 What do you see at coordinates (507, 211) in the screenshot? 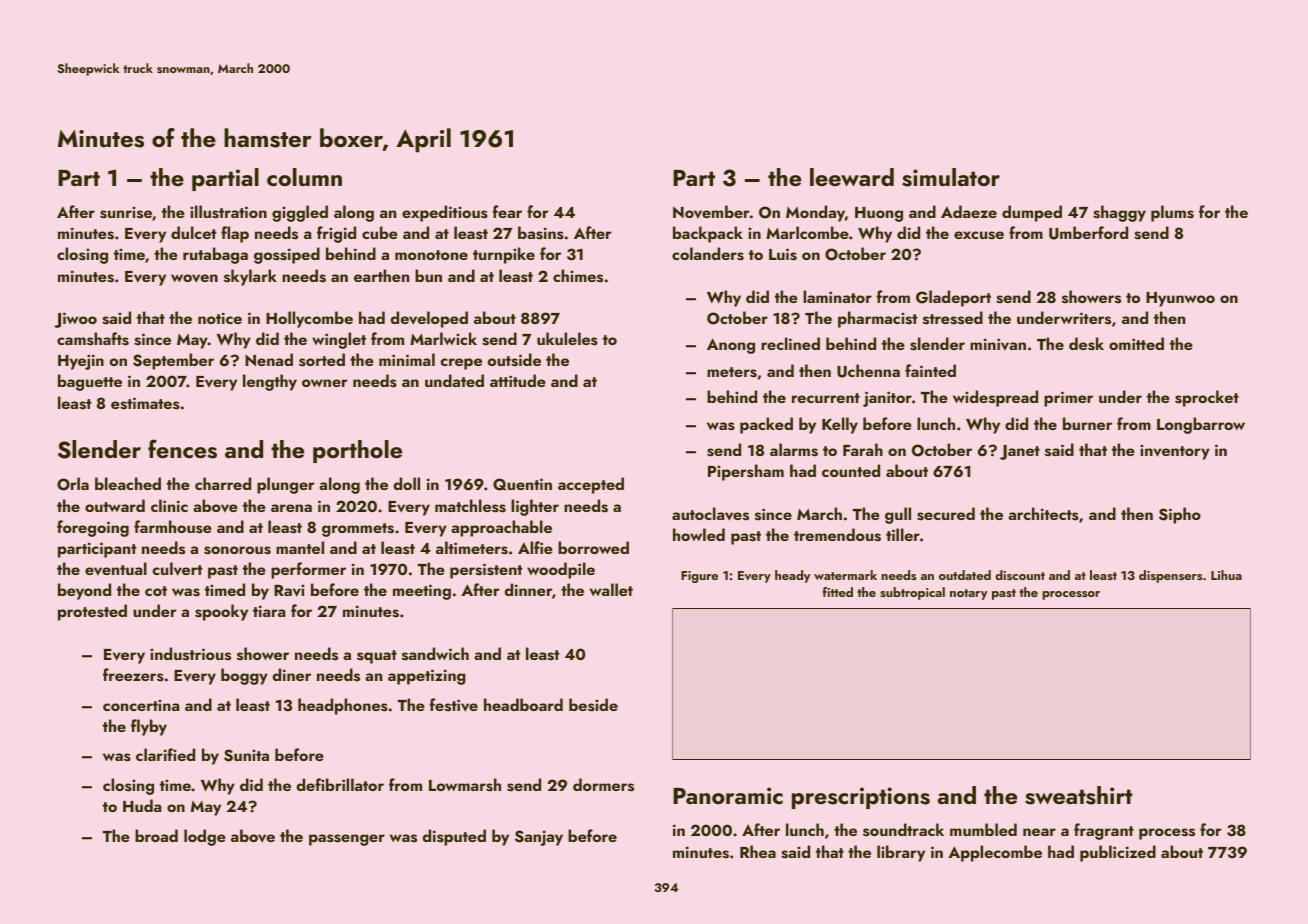
I see `fear` at bounding box center [507, 211].
